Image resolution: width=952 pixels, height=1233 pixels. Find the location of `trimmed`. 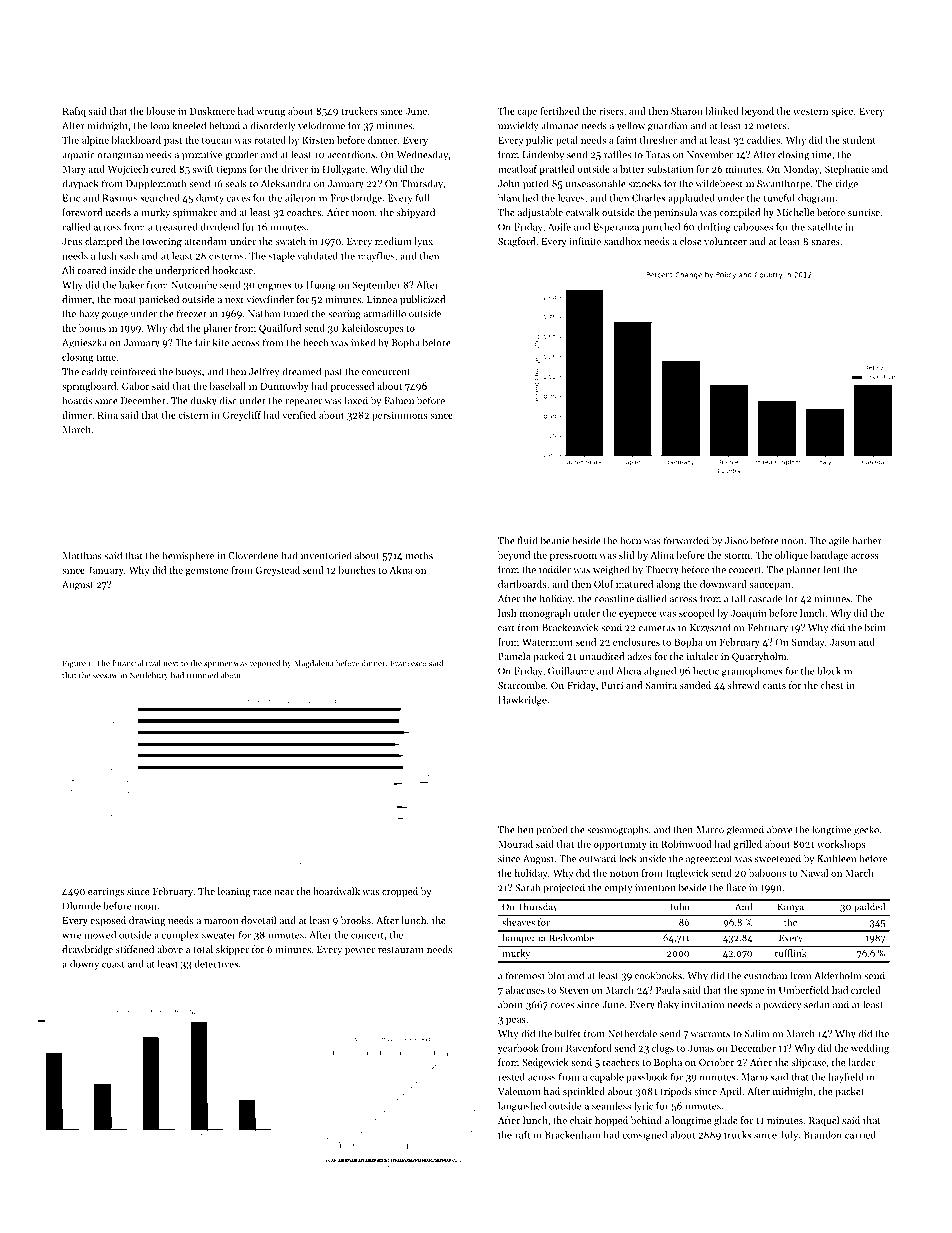

trimmed is located at coordinates (202, 675).
